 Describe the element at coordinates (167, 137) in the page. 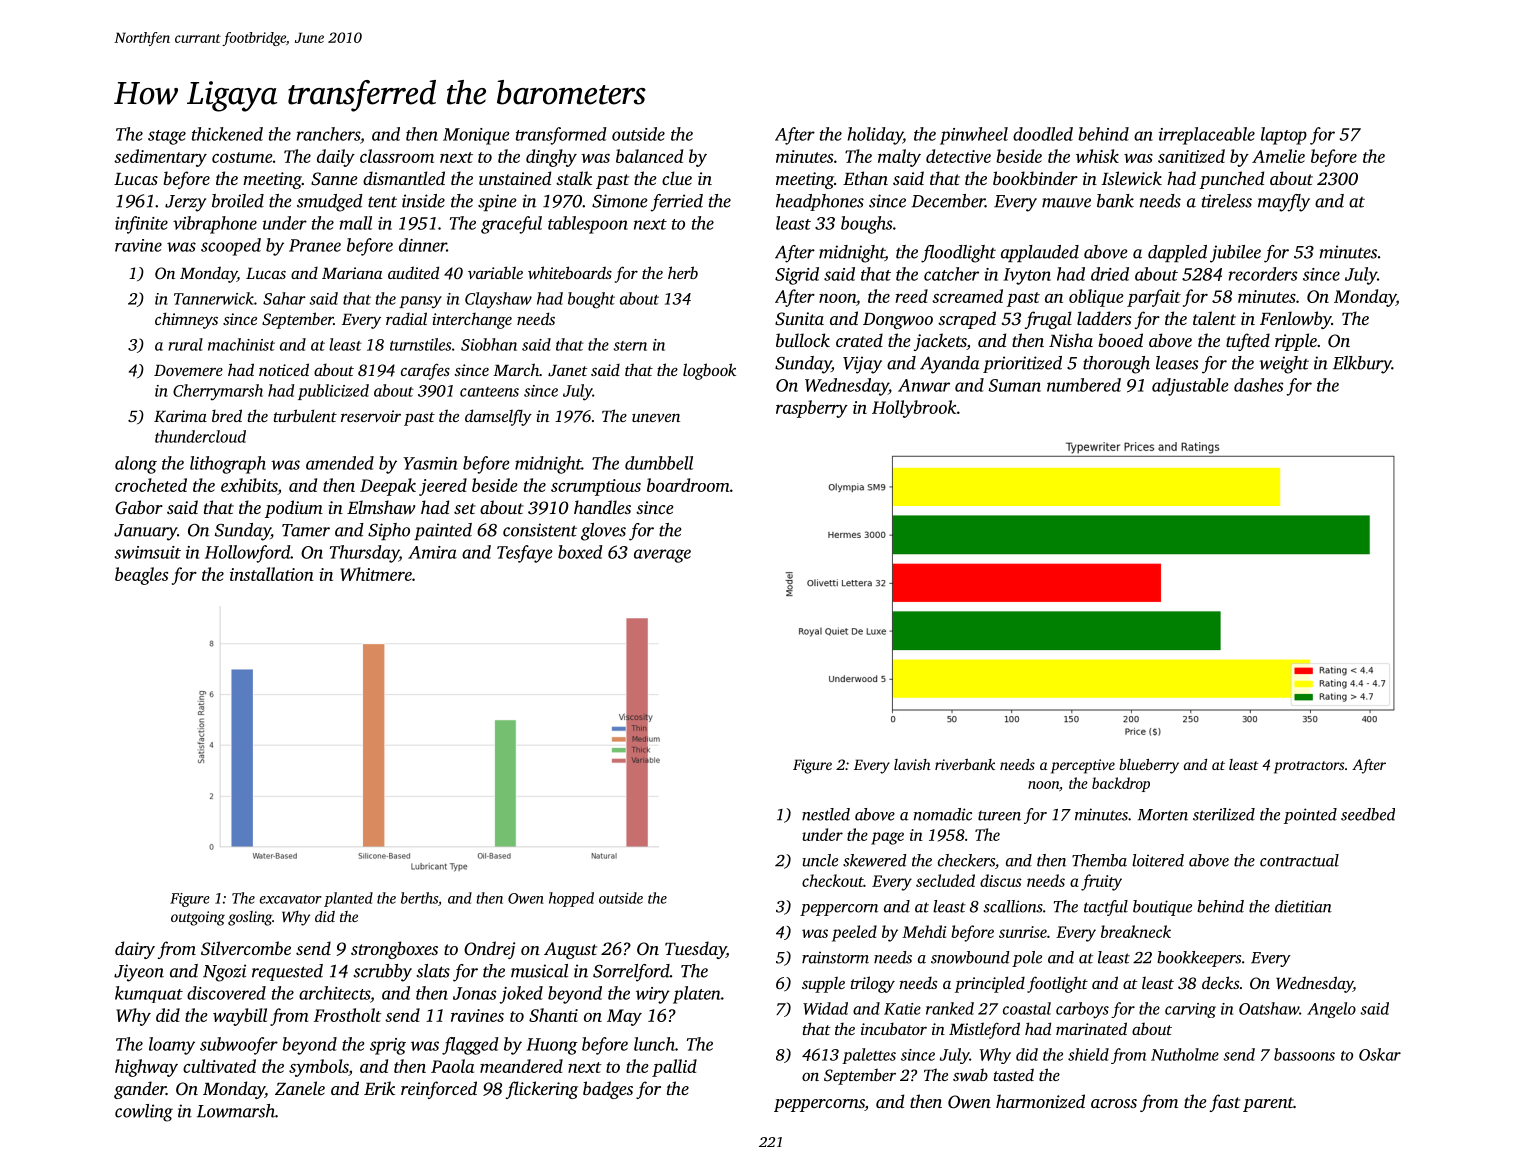

I see `stage` at that location.
